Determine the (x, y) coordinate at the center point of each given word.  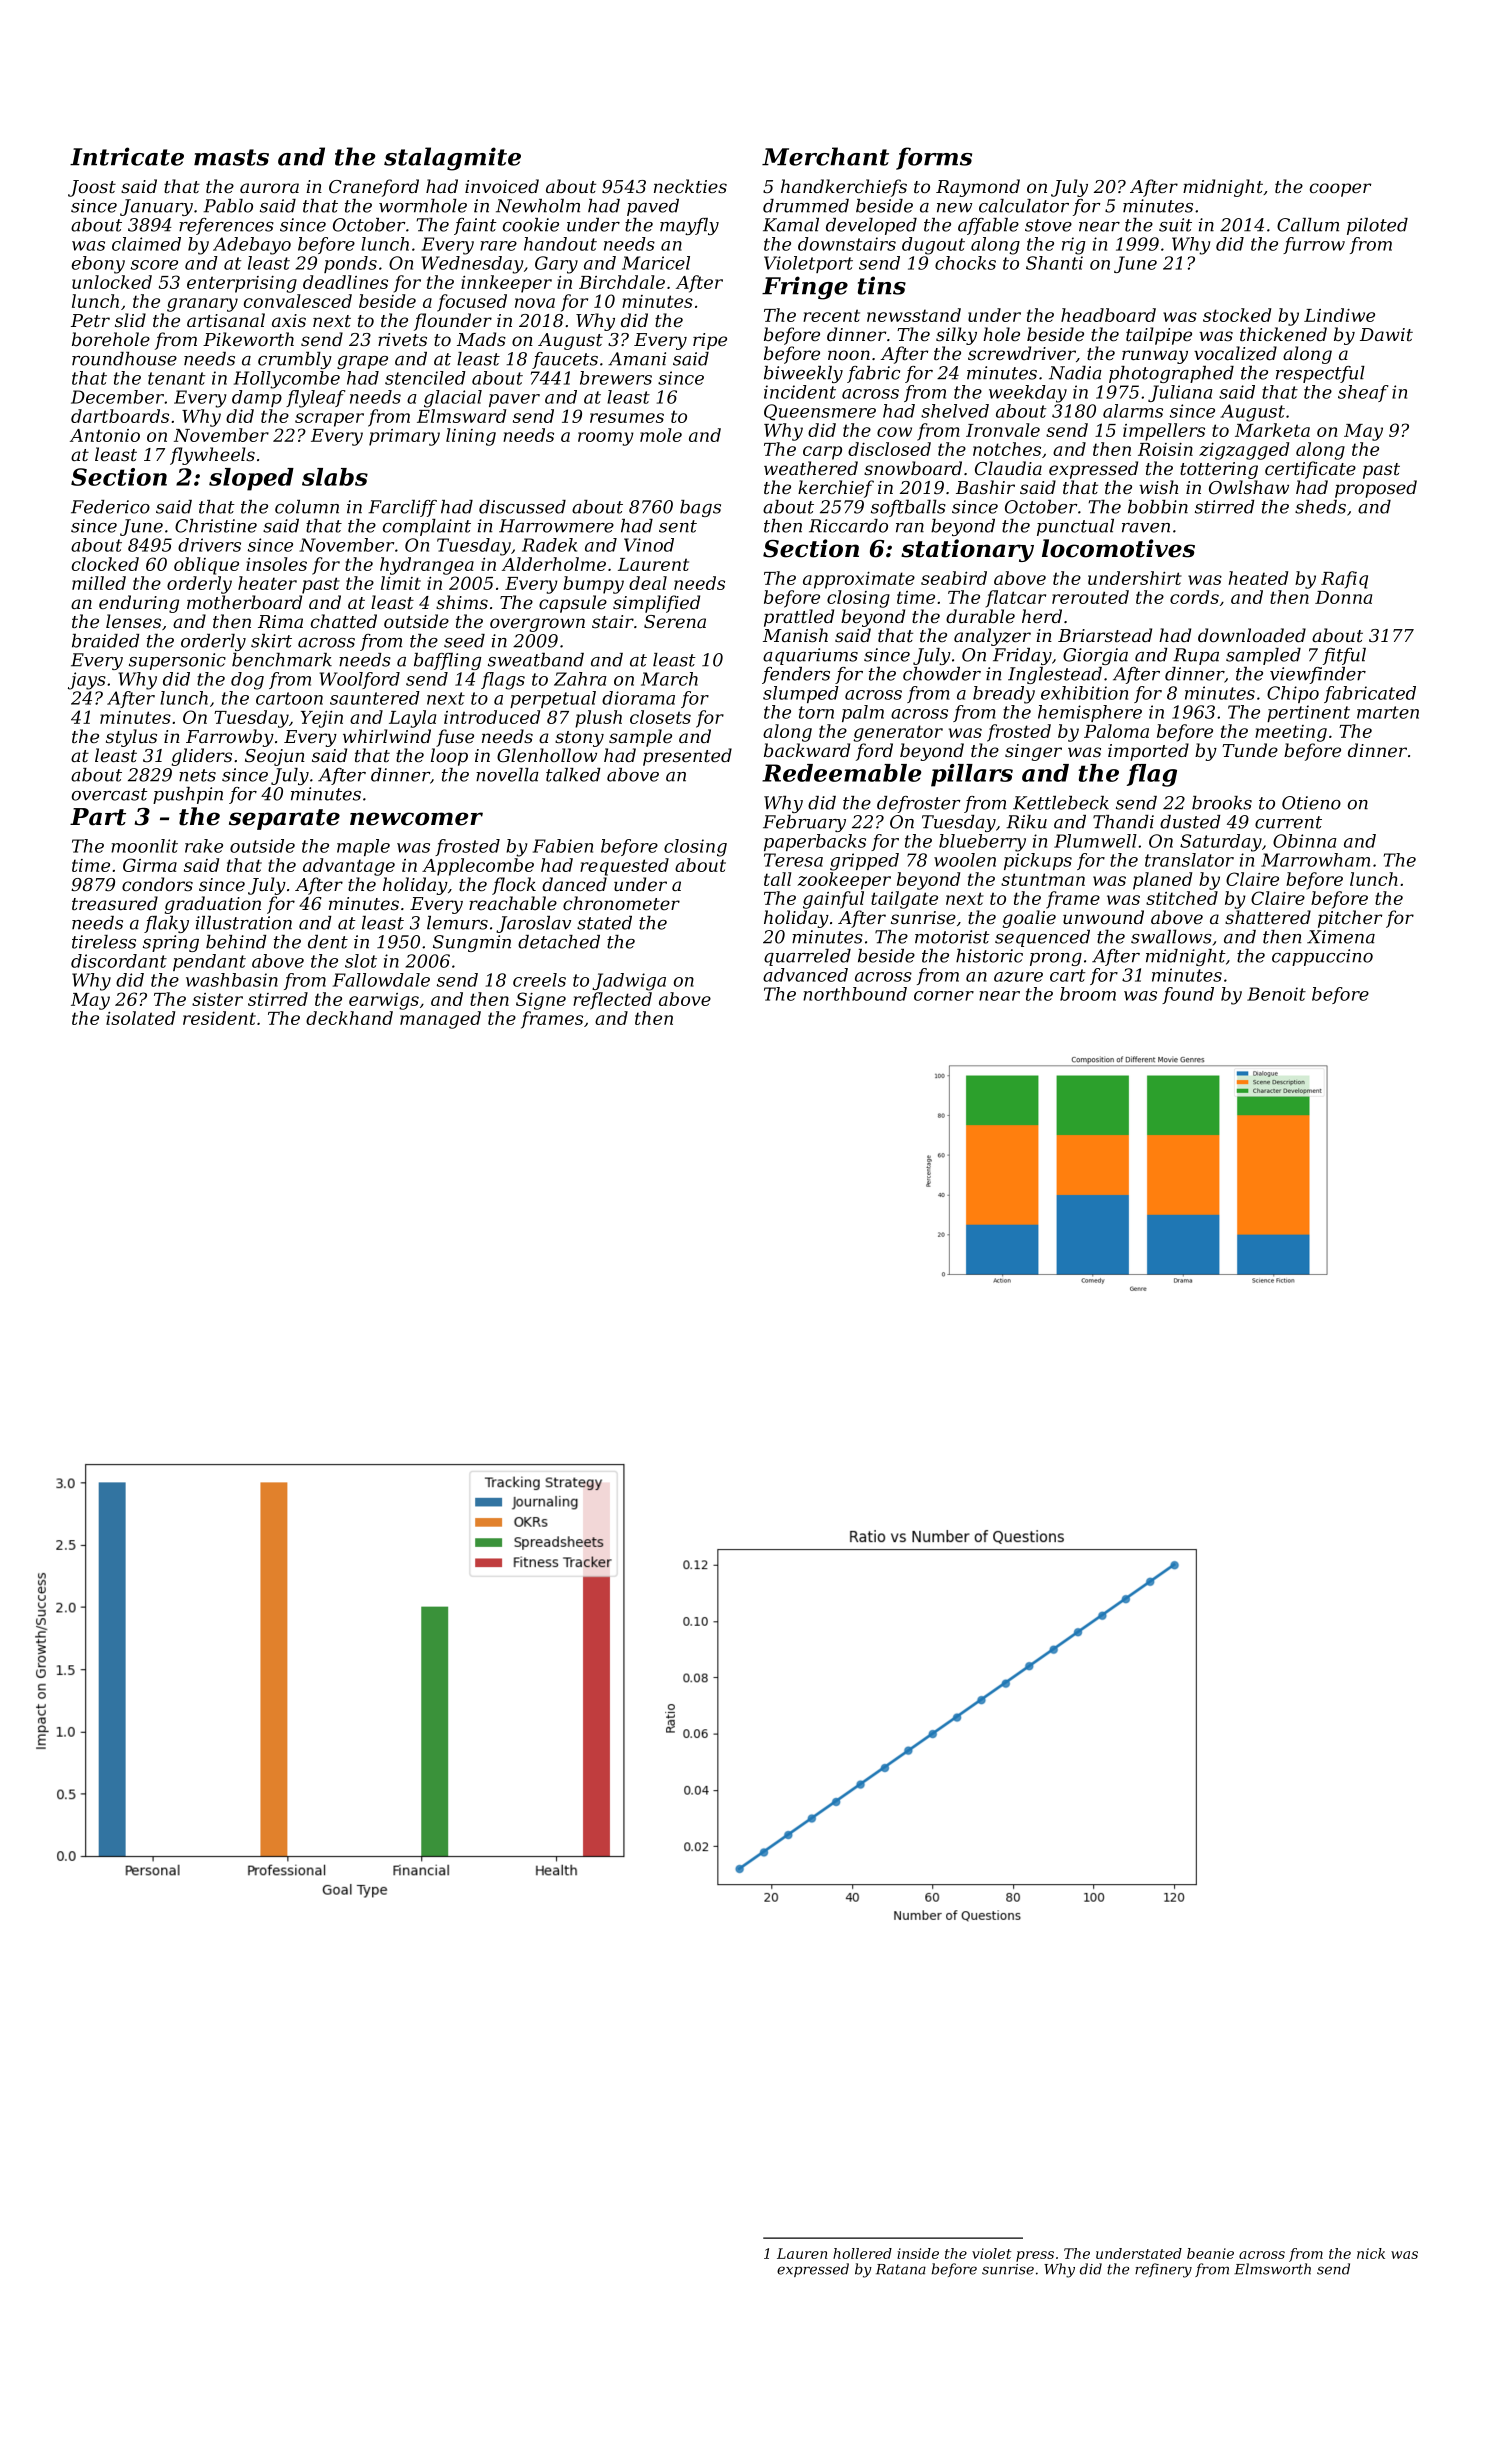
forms (934, 158)
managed (440, 1020)
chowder (942, 674)
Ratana (901, 2269)
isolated (140, 1018)
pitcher (1350, 919)
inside (918, 2253)
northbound (855, 994)
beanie (1210, 2253)
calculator (1024, 206)
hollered (862, 2253)
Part (98, 817)
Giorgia (1095, 656)
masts (231, 157)
